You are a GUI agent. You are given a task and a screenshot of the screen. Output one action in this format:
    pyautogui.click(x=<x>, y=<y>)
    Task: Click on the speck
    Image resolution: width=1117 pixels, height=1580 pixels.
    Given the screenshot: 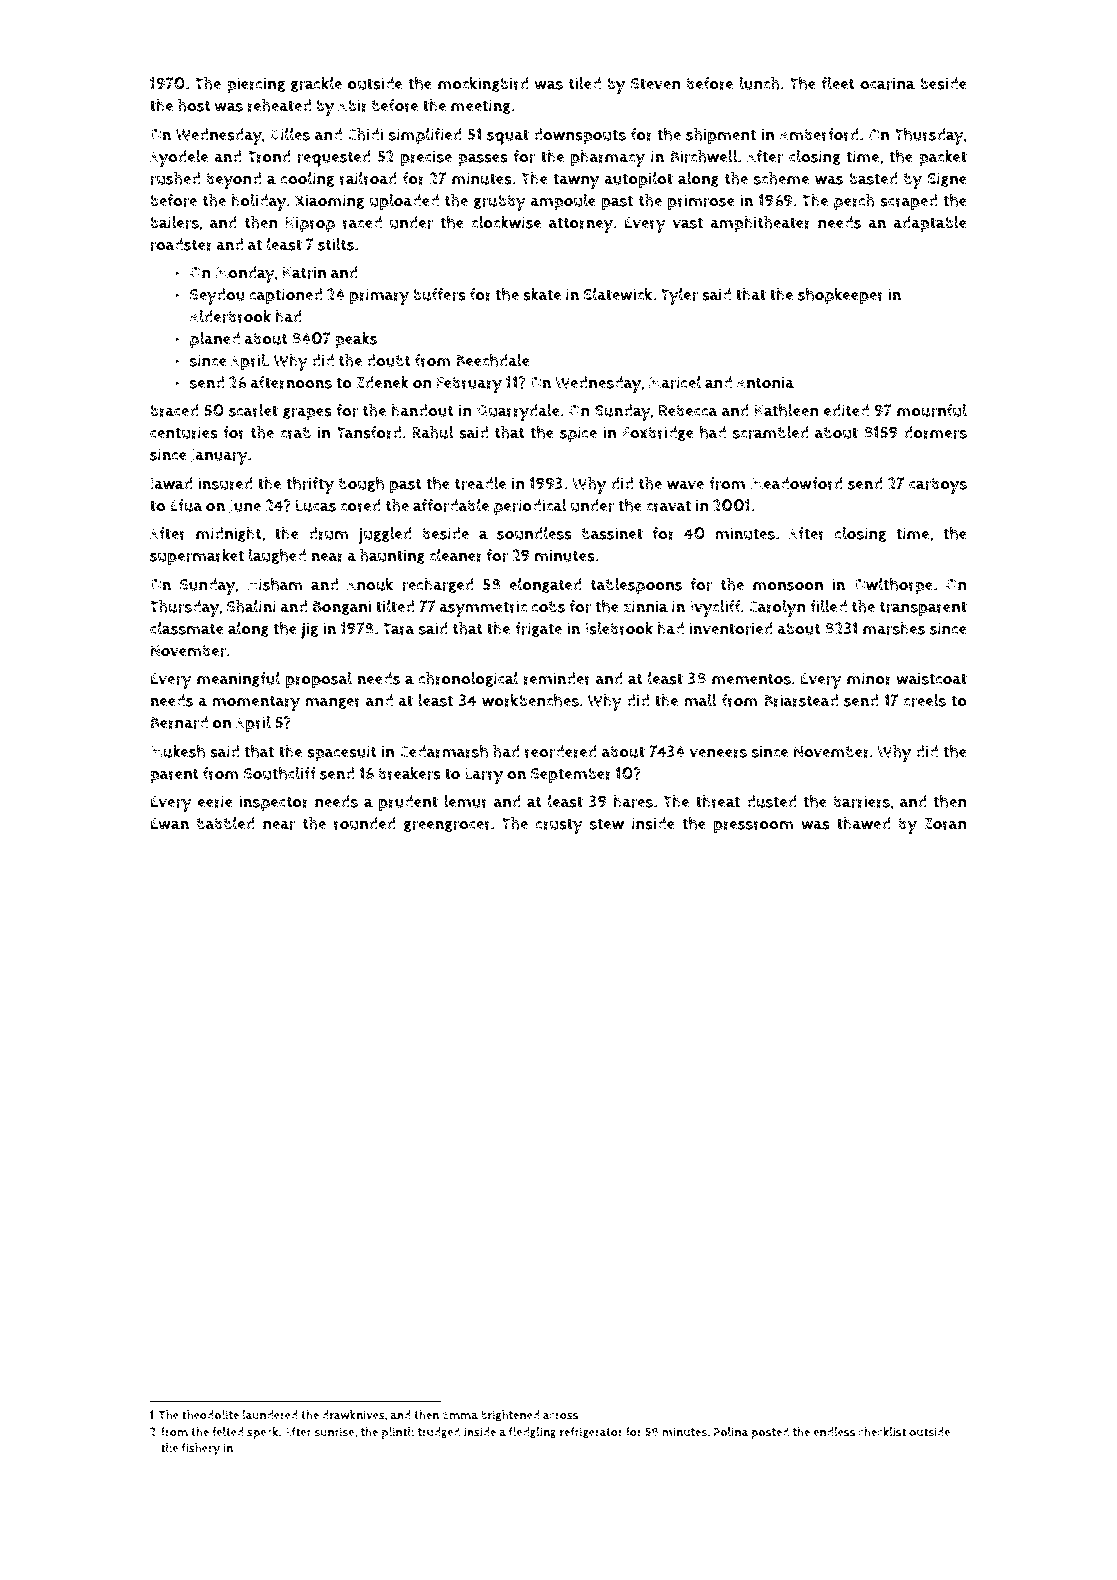 What is the action you would take?
    pyautogui.click(x=263, y=1433)
